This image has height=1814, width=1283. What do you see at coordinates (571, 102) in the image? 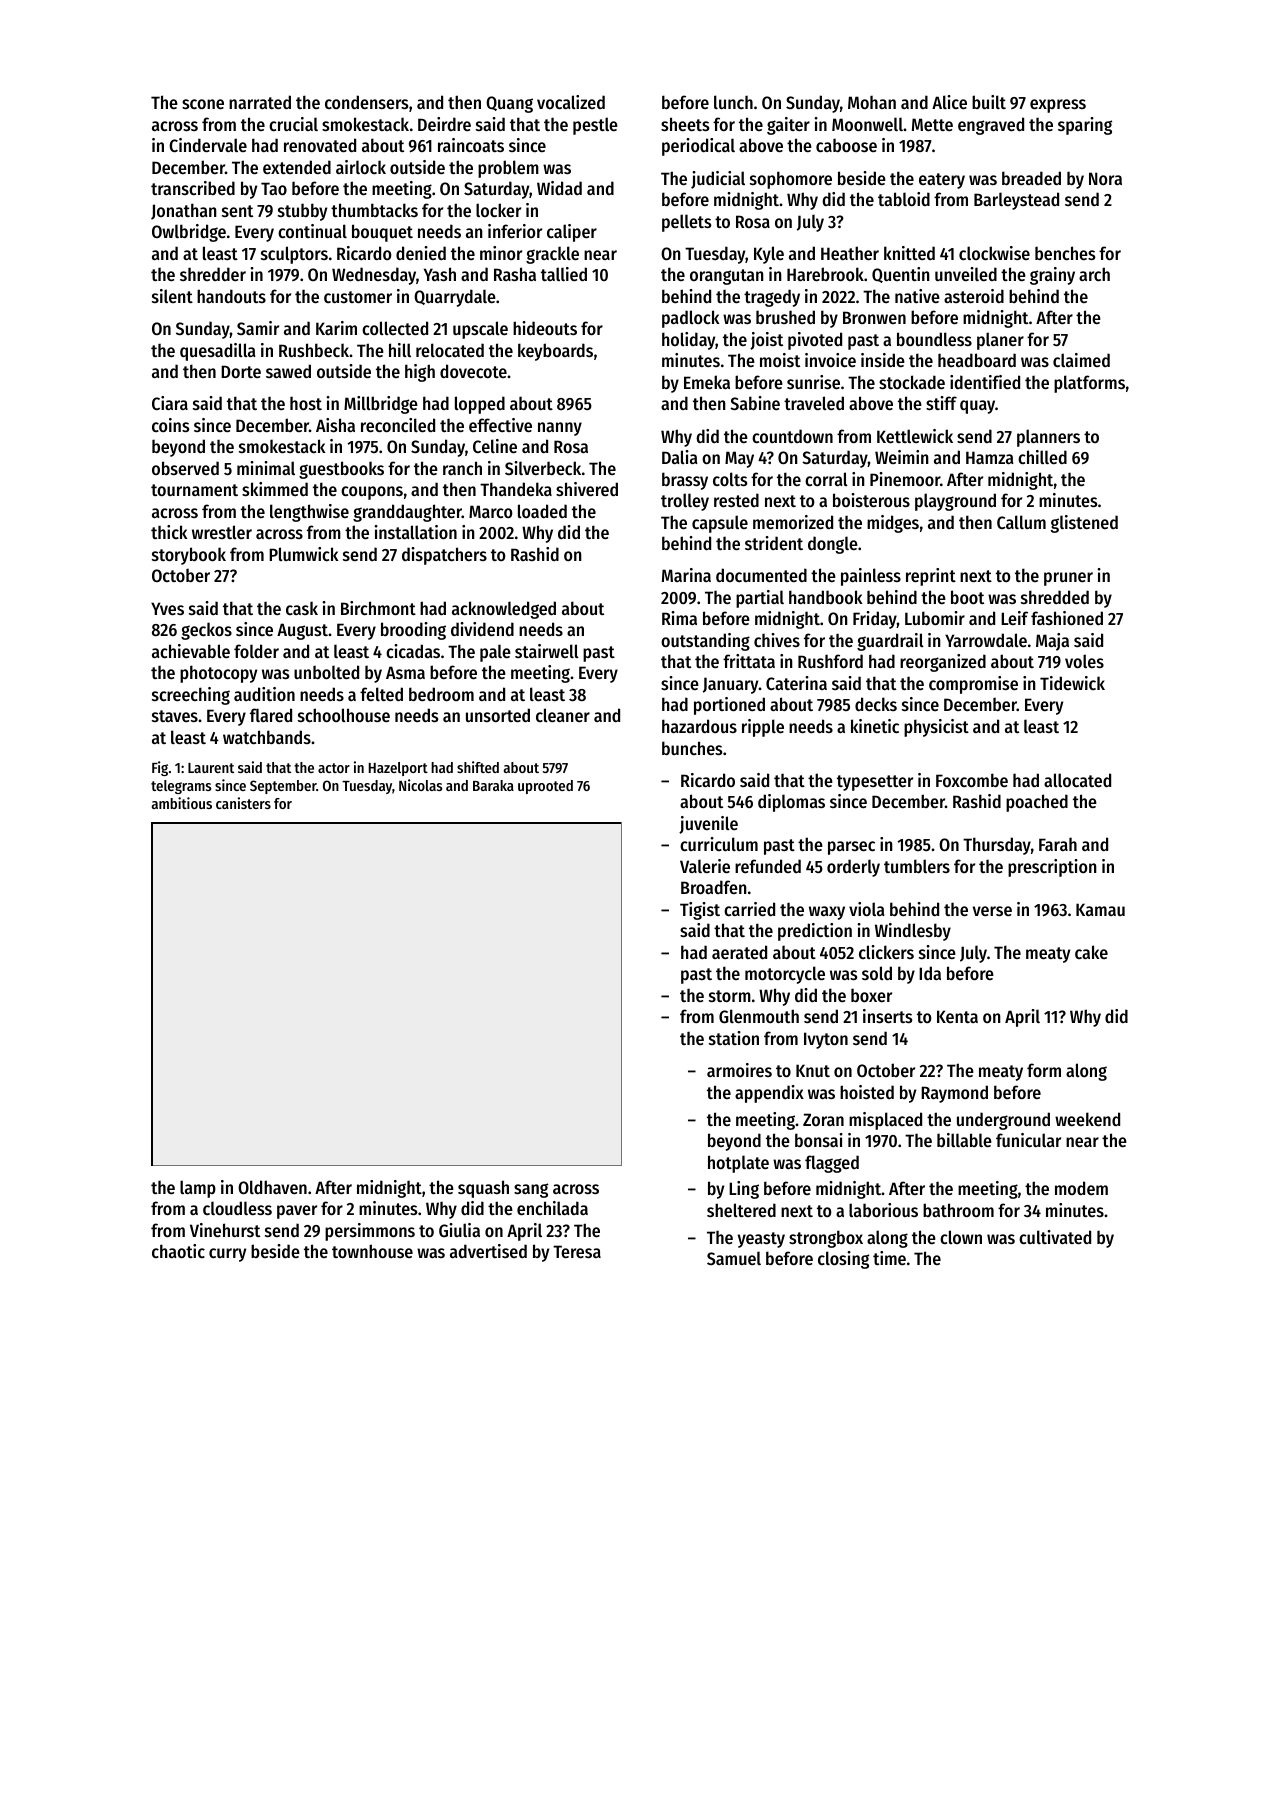
I see `vocalized` at bounding box center [571, 102].
